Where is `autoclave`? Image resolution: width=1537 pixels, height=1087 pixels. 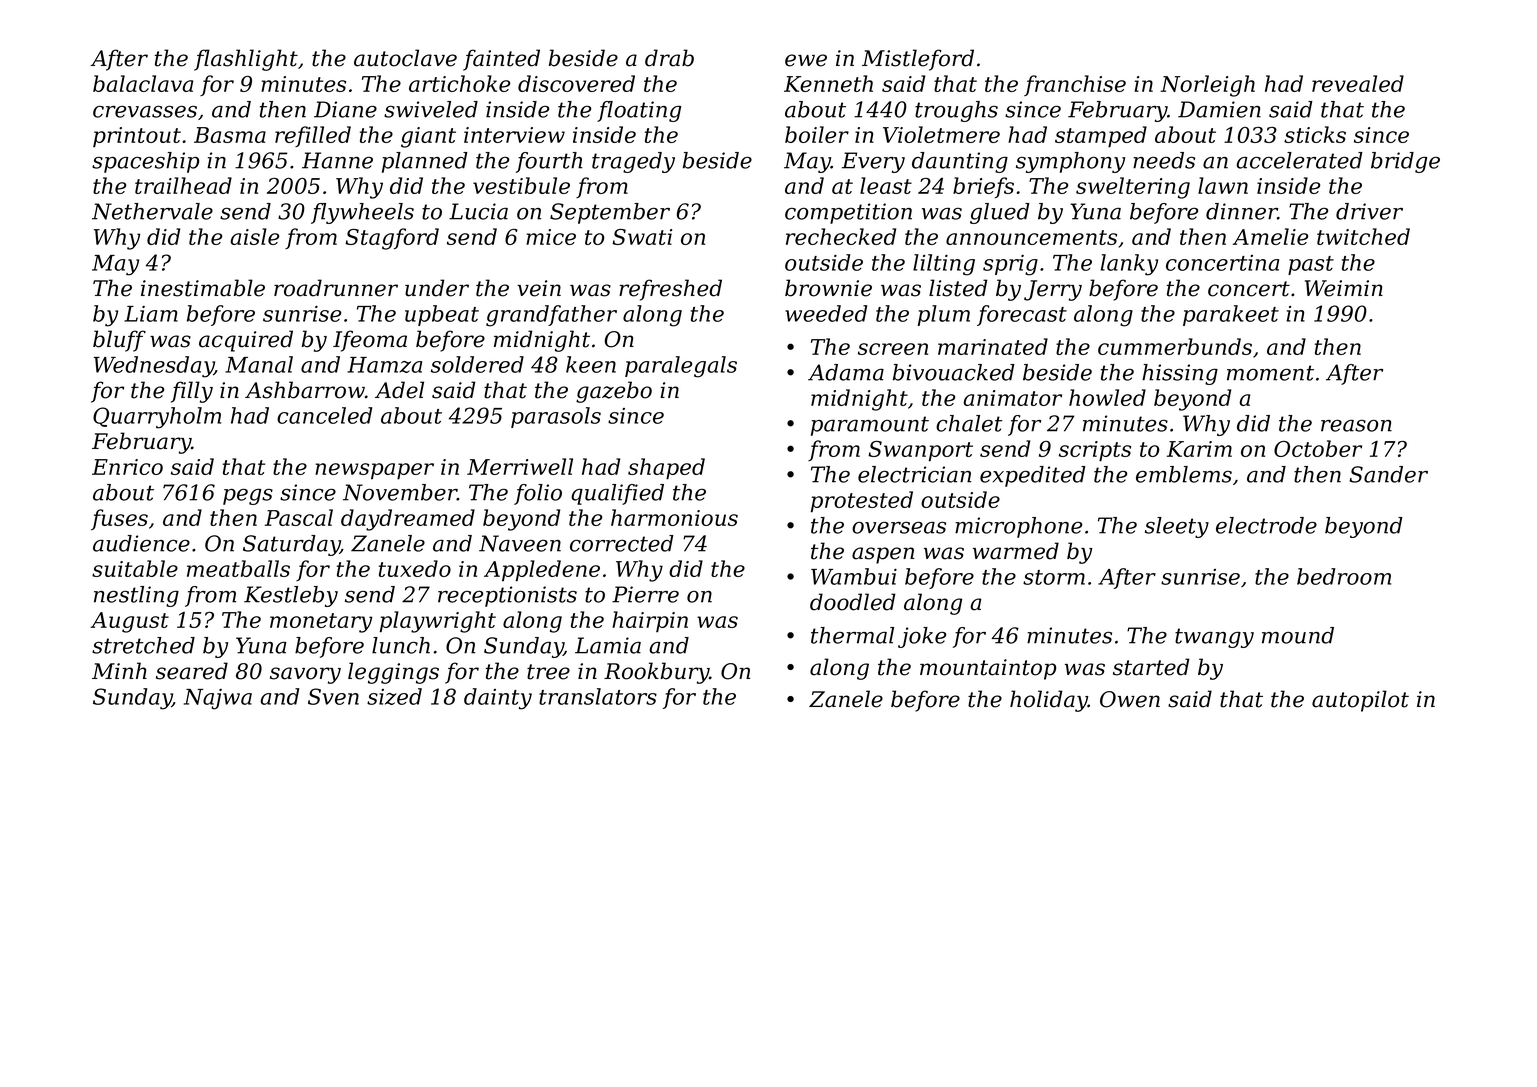
autoclave is located at coordinates (405, 58).
